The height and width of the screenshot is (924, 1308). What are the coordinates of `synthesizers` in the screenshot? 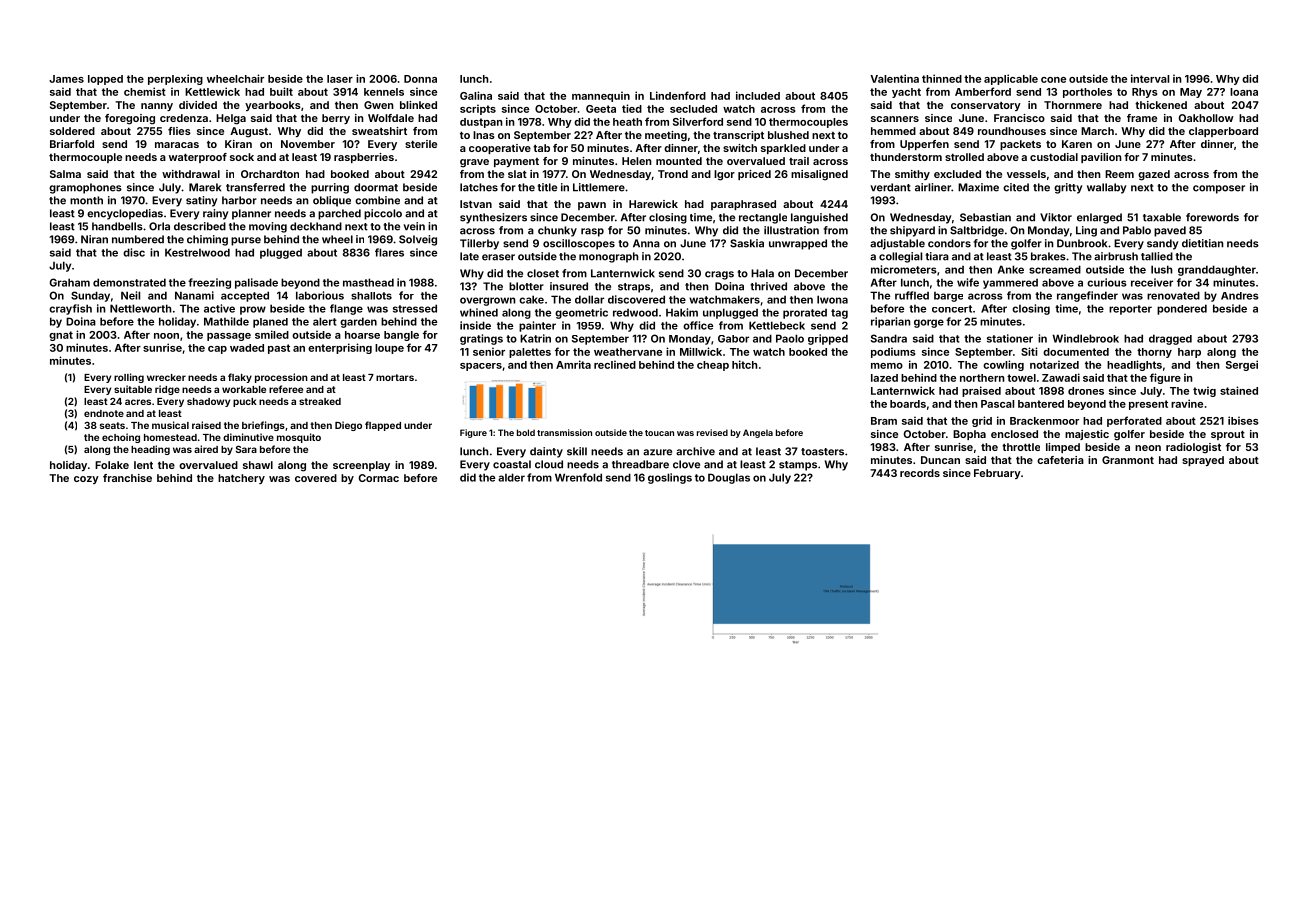 It's located at (493, 218).
